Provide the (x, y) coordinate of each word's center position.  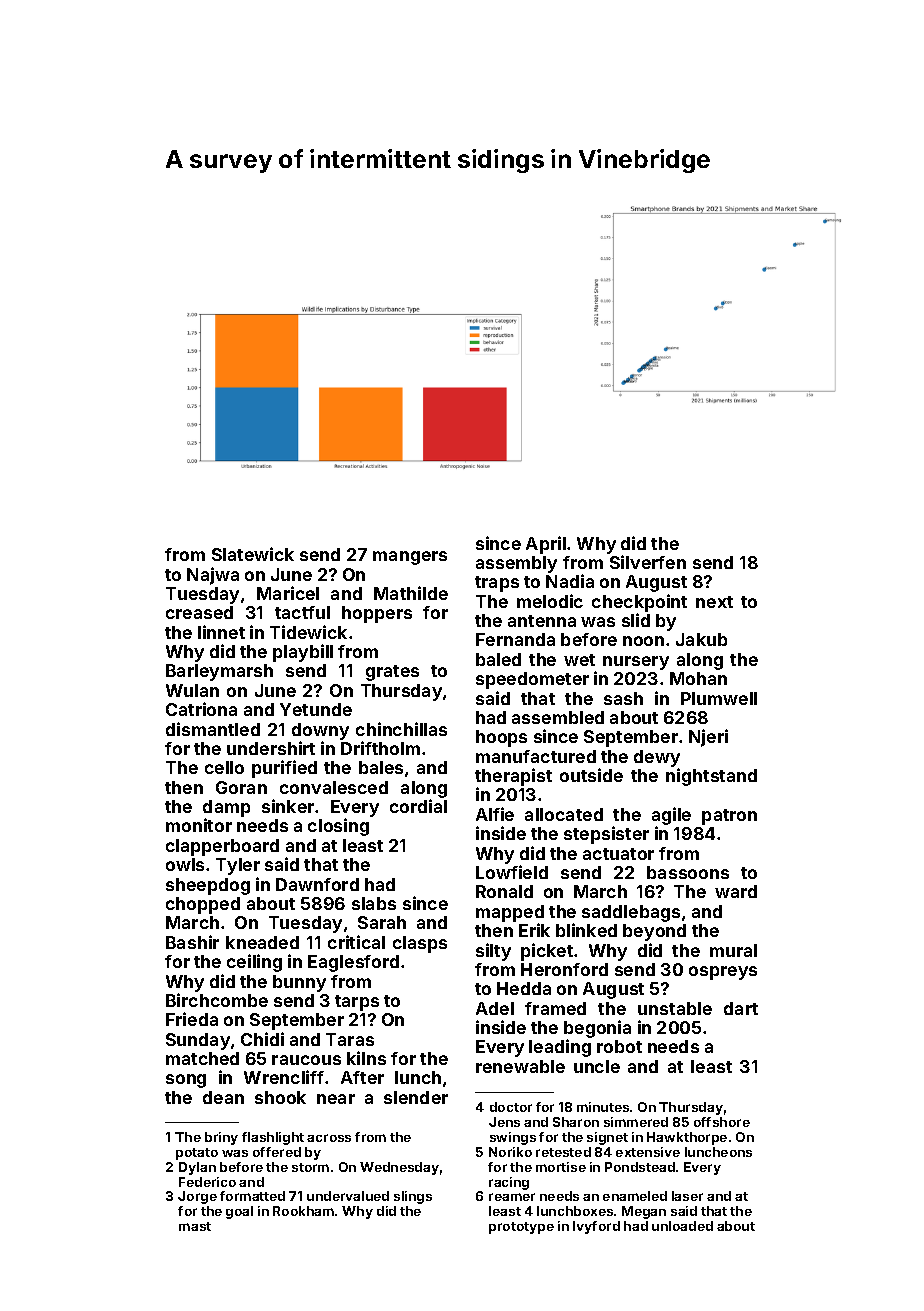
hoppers (377, 614)
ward (736, 891)
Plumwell (719, 698)
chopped (203, 905)
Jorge (197, 1197)
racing (509, 1183)
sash (623, 698)
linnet (221, 632)
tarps (357, 1003)
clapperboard (222, 847)
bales (381, 767)
